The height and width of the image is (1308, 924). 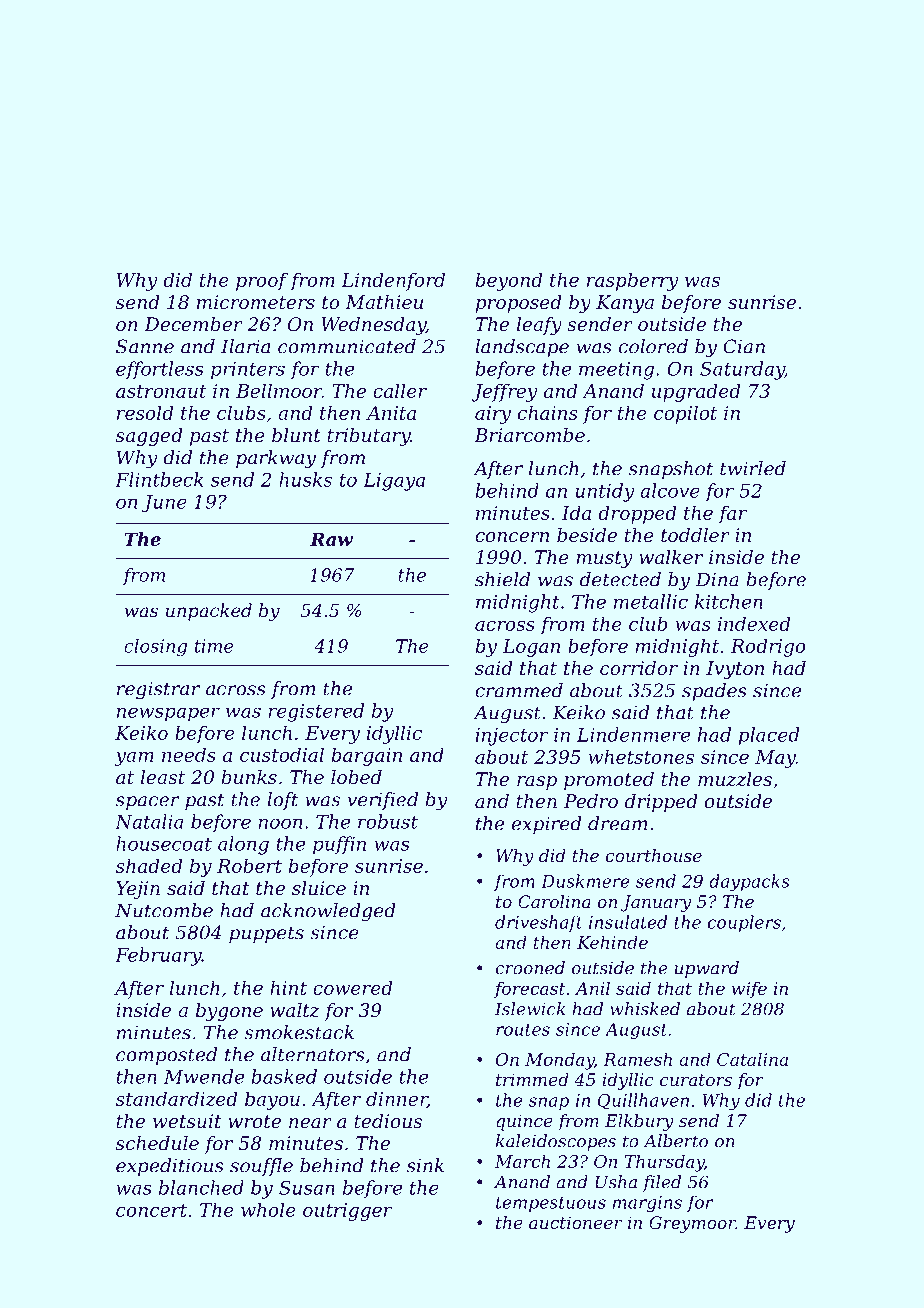 I want to click on unpacked, so click(x=209, y=612).
